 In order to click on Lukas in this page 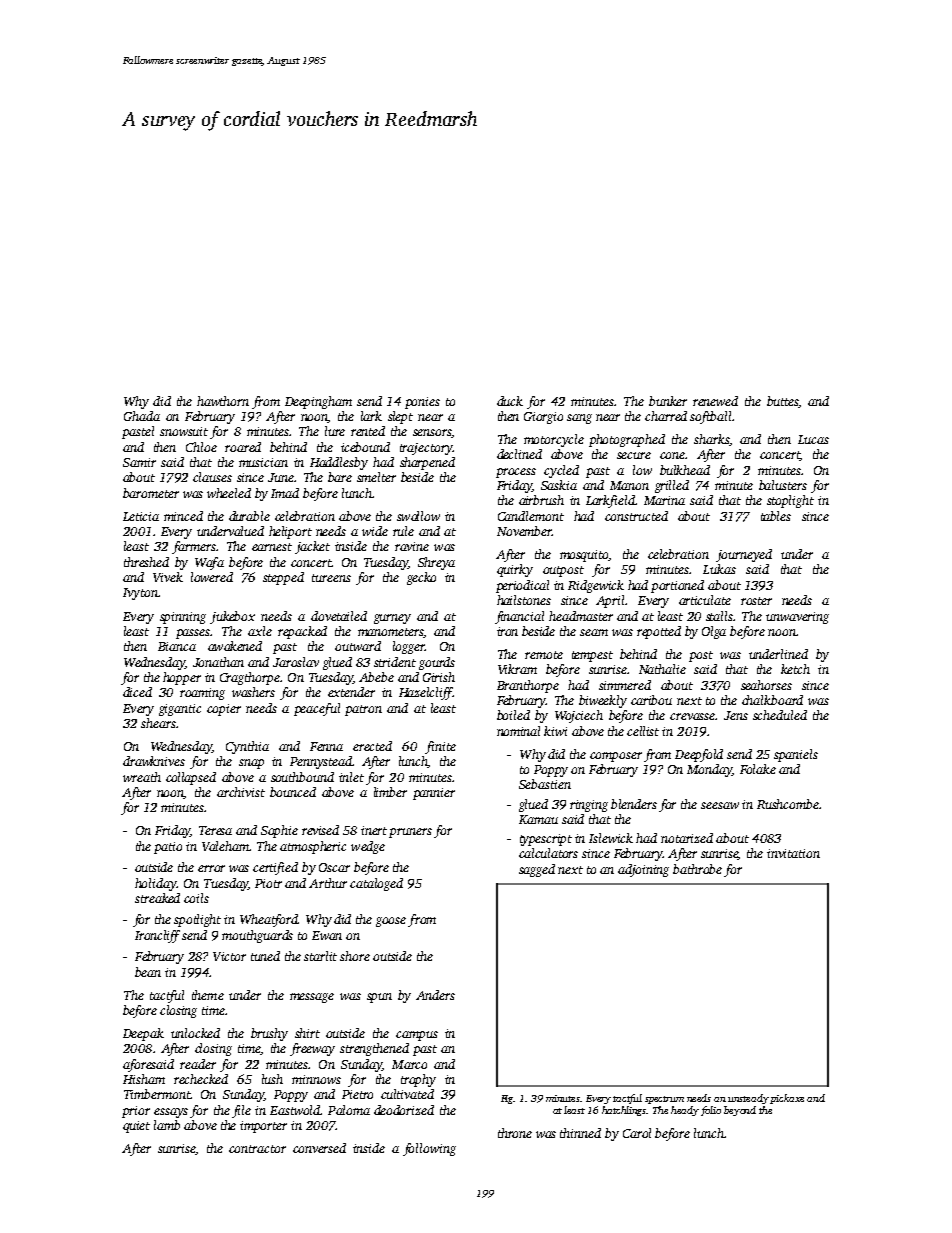, I will do `click(719, 569)`.
